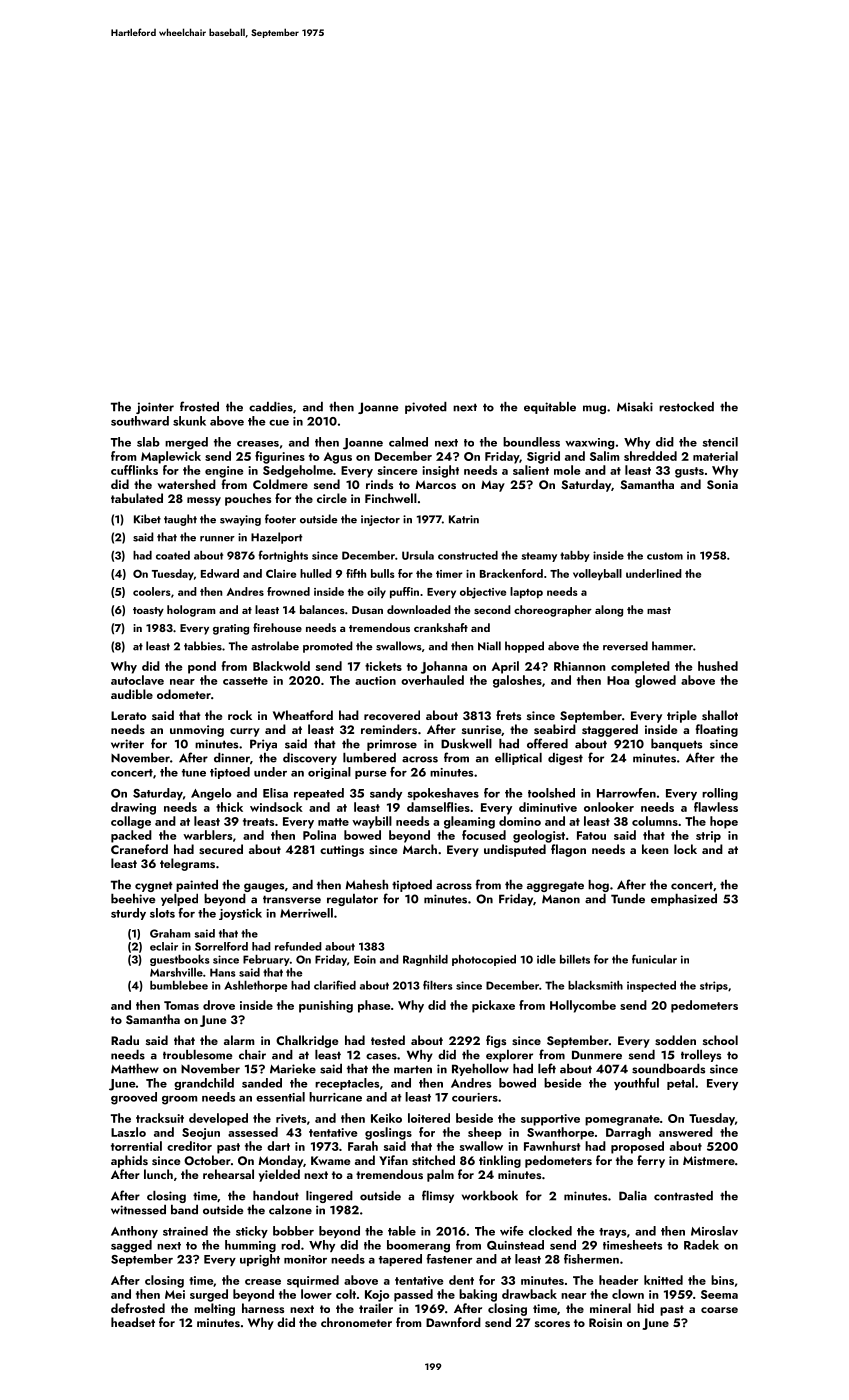 The image size is (849, 1400). I want to click on mug, so click(594, 409).
